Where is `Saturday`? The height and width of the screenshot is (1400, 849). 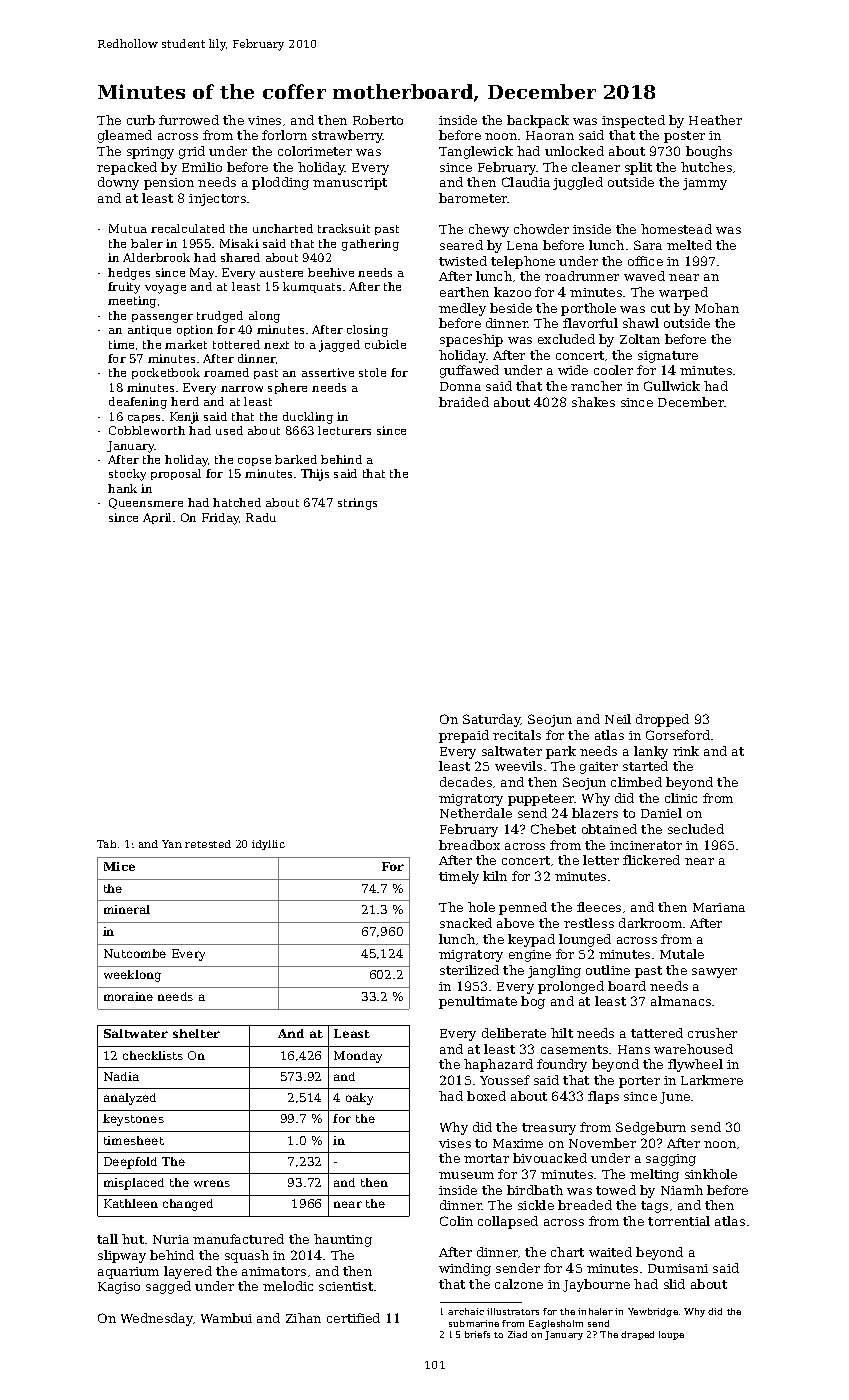 Saturday is located at coordinates (492, 720).
